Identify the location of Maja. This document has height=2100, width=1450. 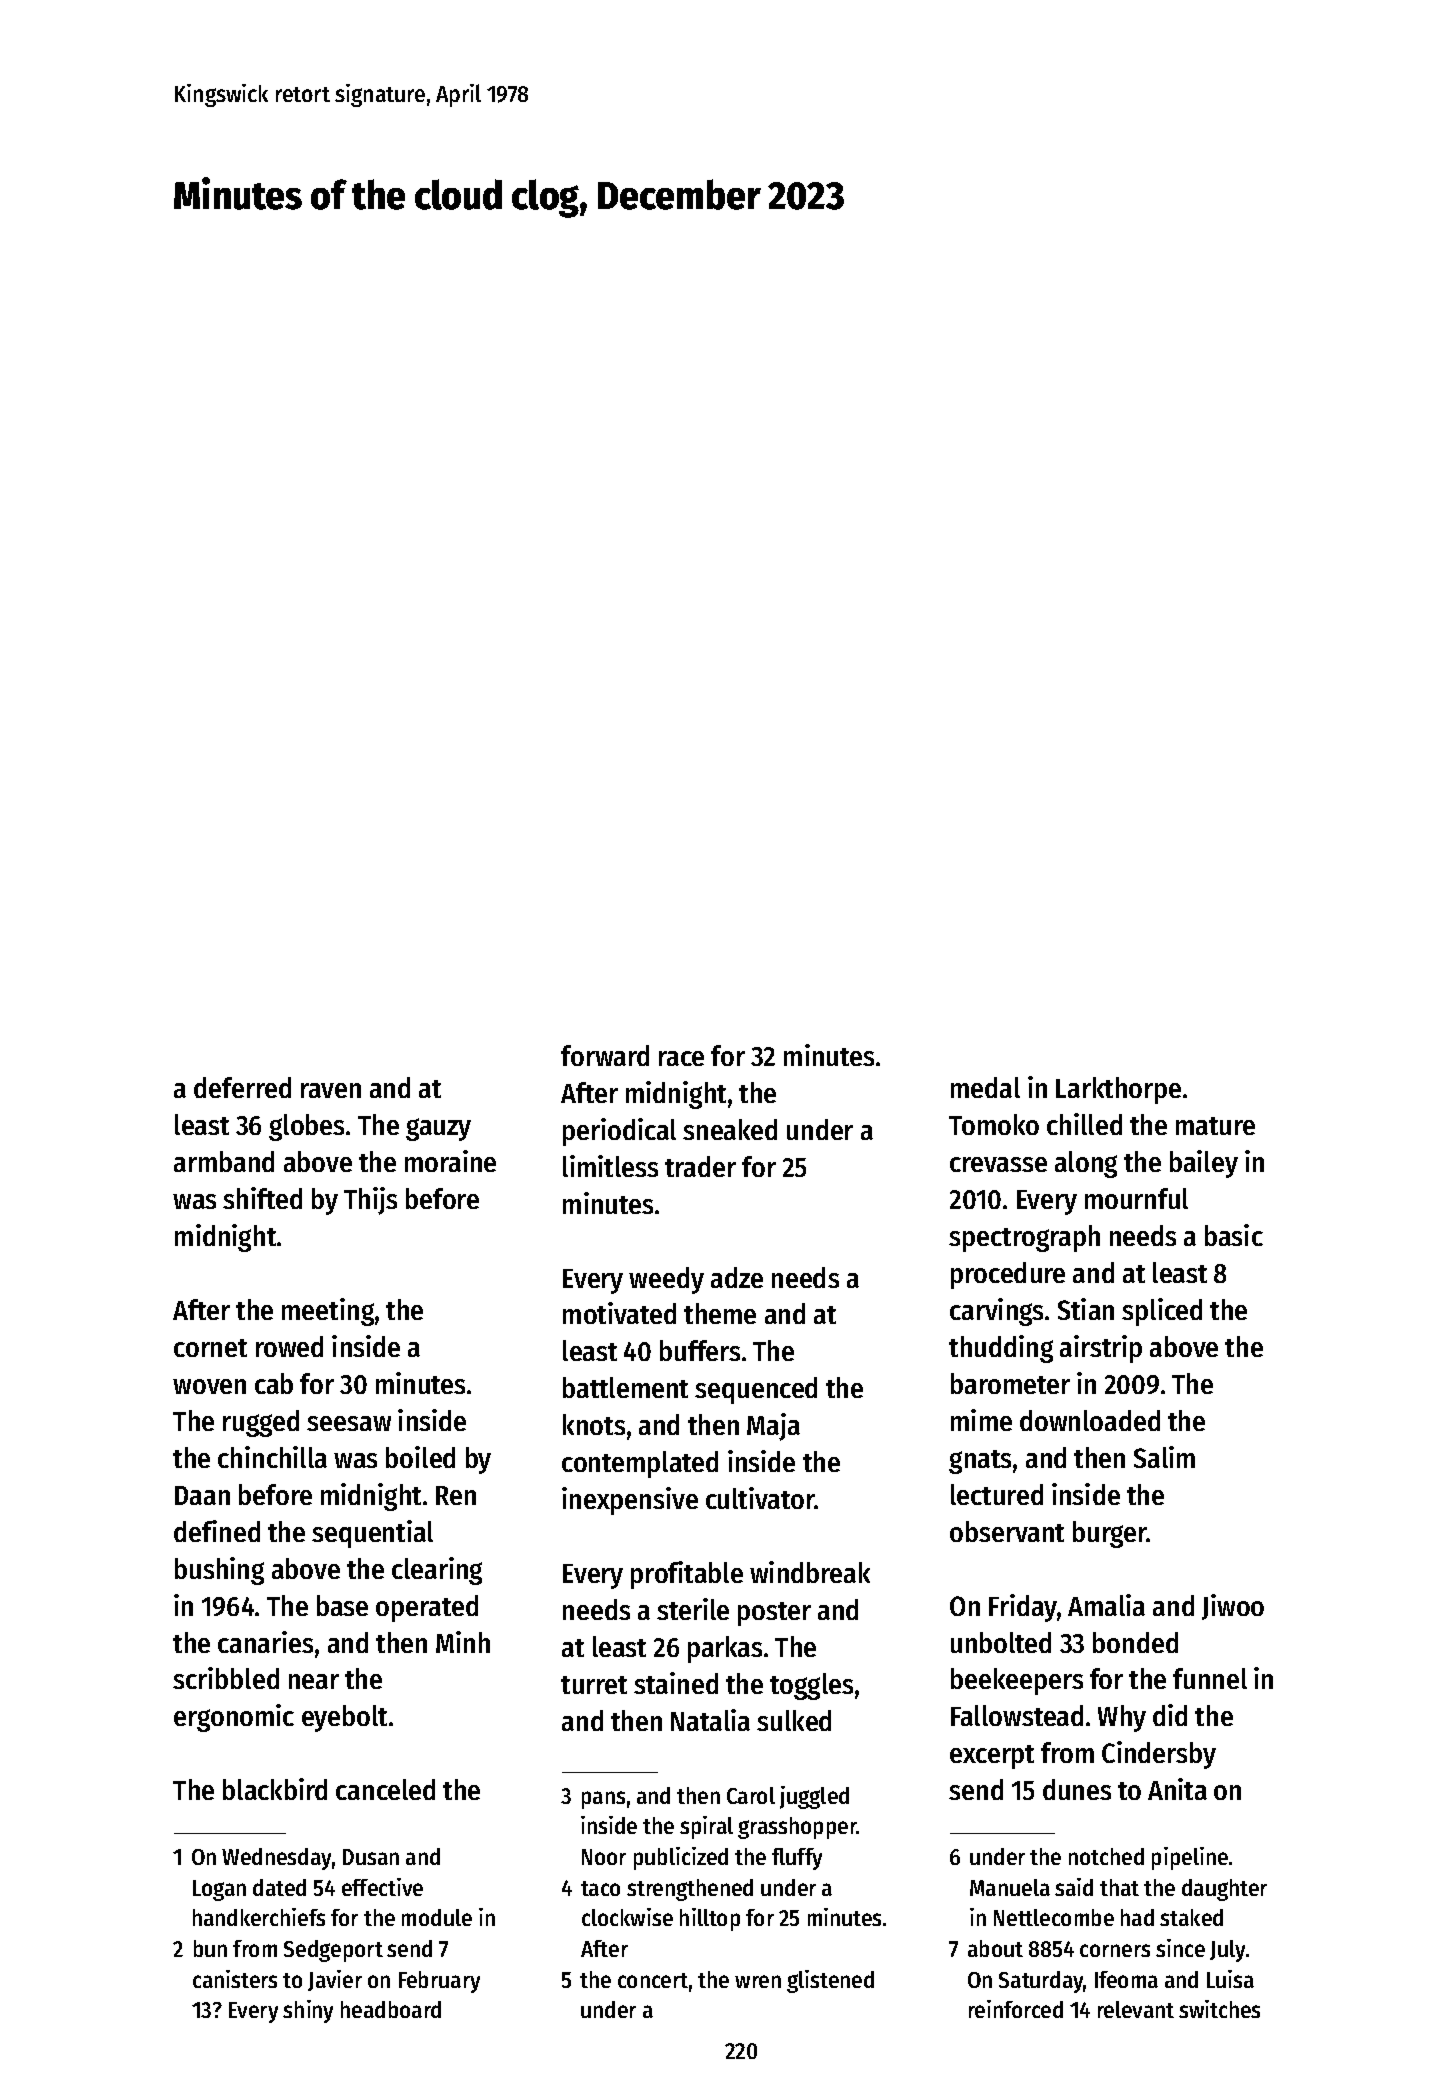
(773, 1427).
